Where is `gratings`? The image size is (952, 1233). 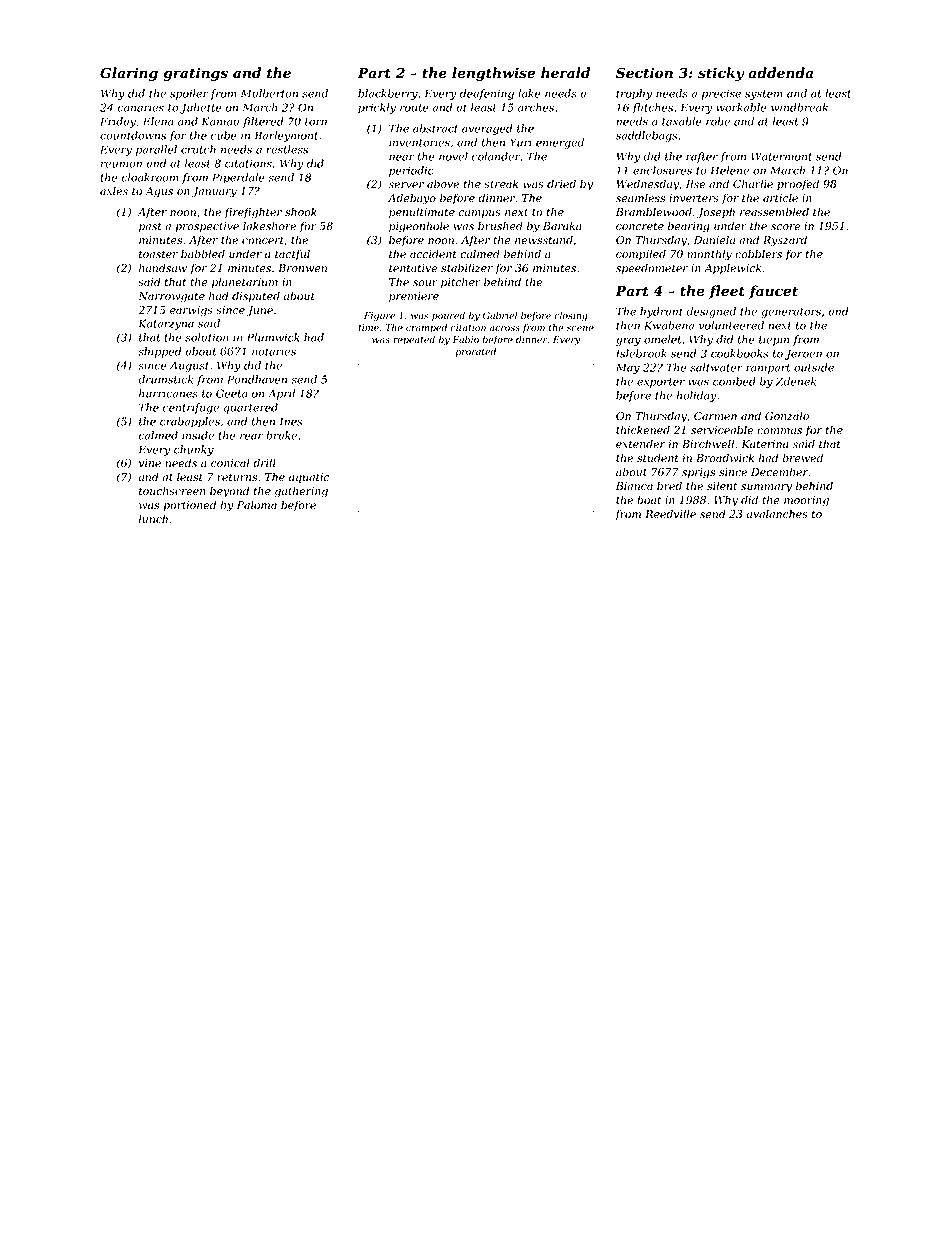 gratings is located at coordinates (195, 74).
